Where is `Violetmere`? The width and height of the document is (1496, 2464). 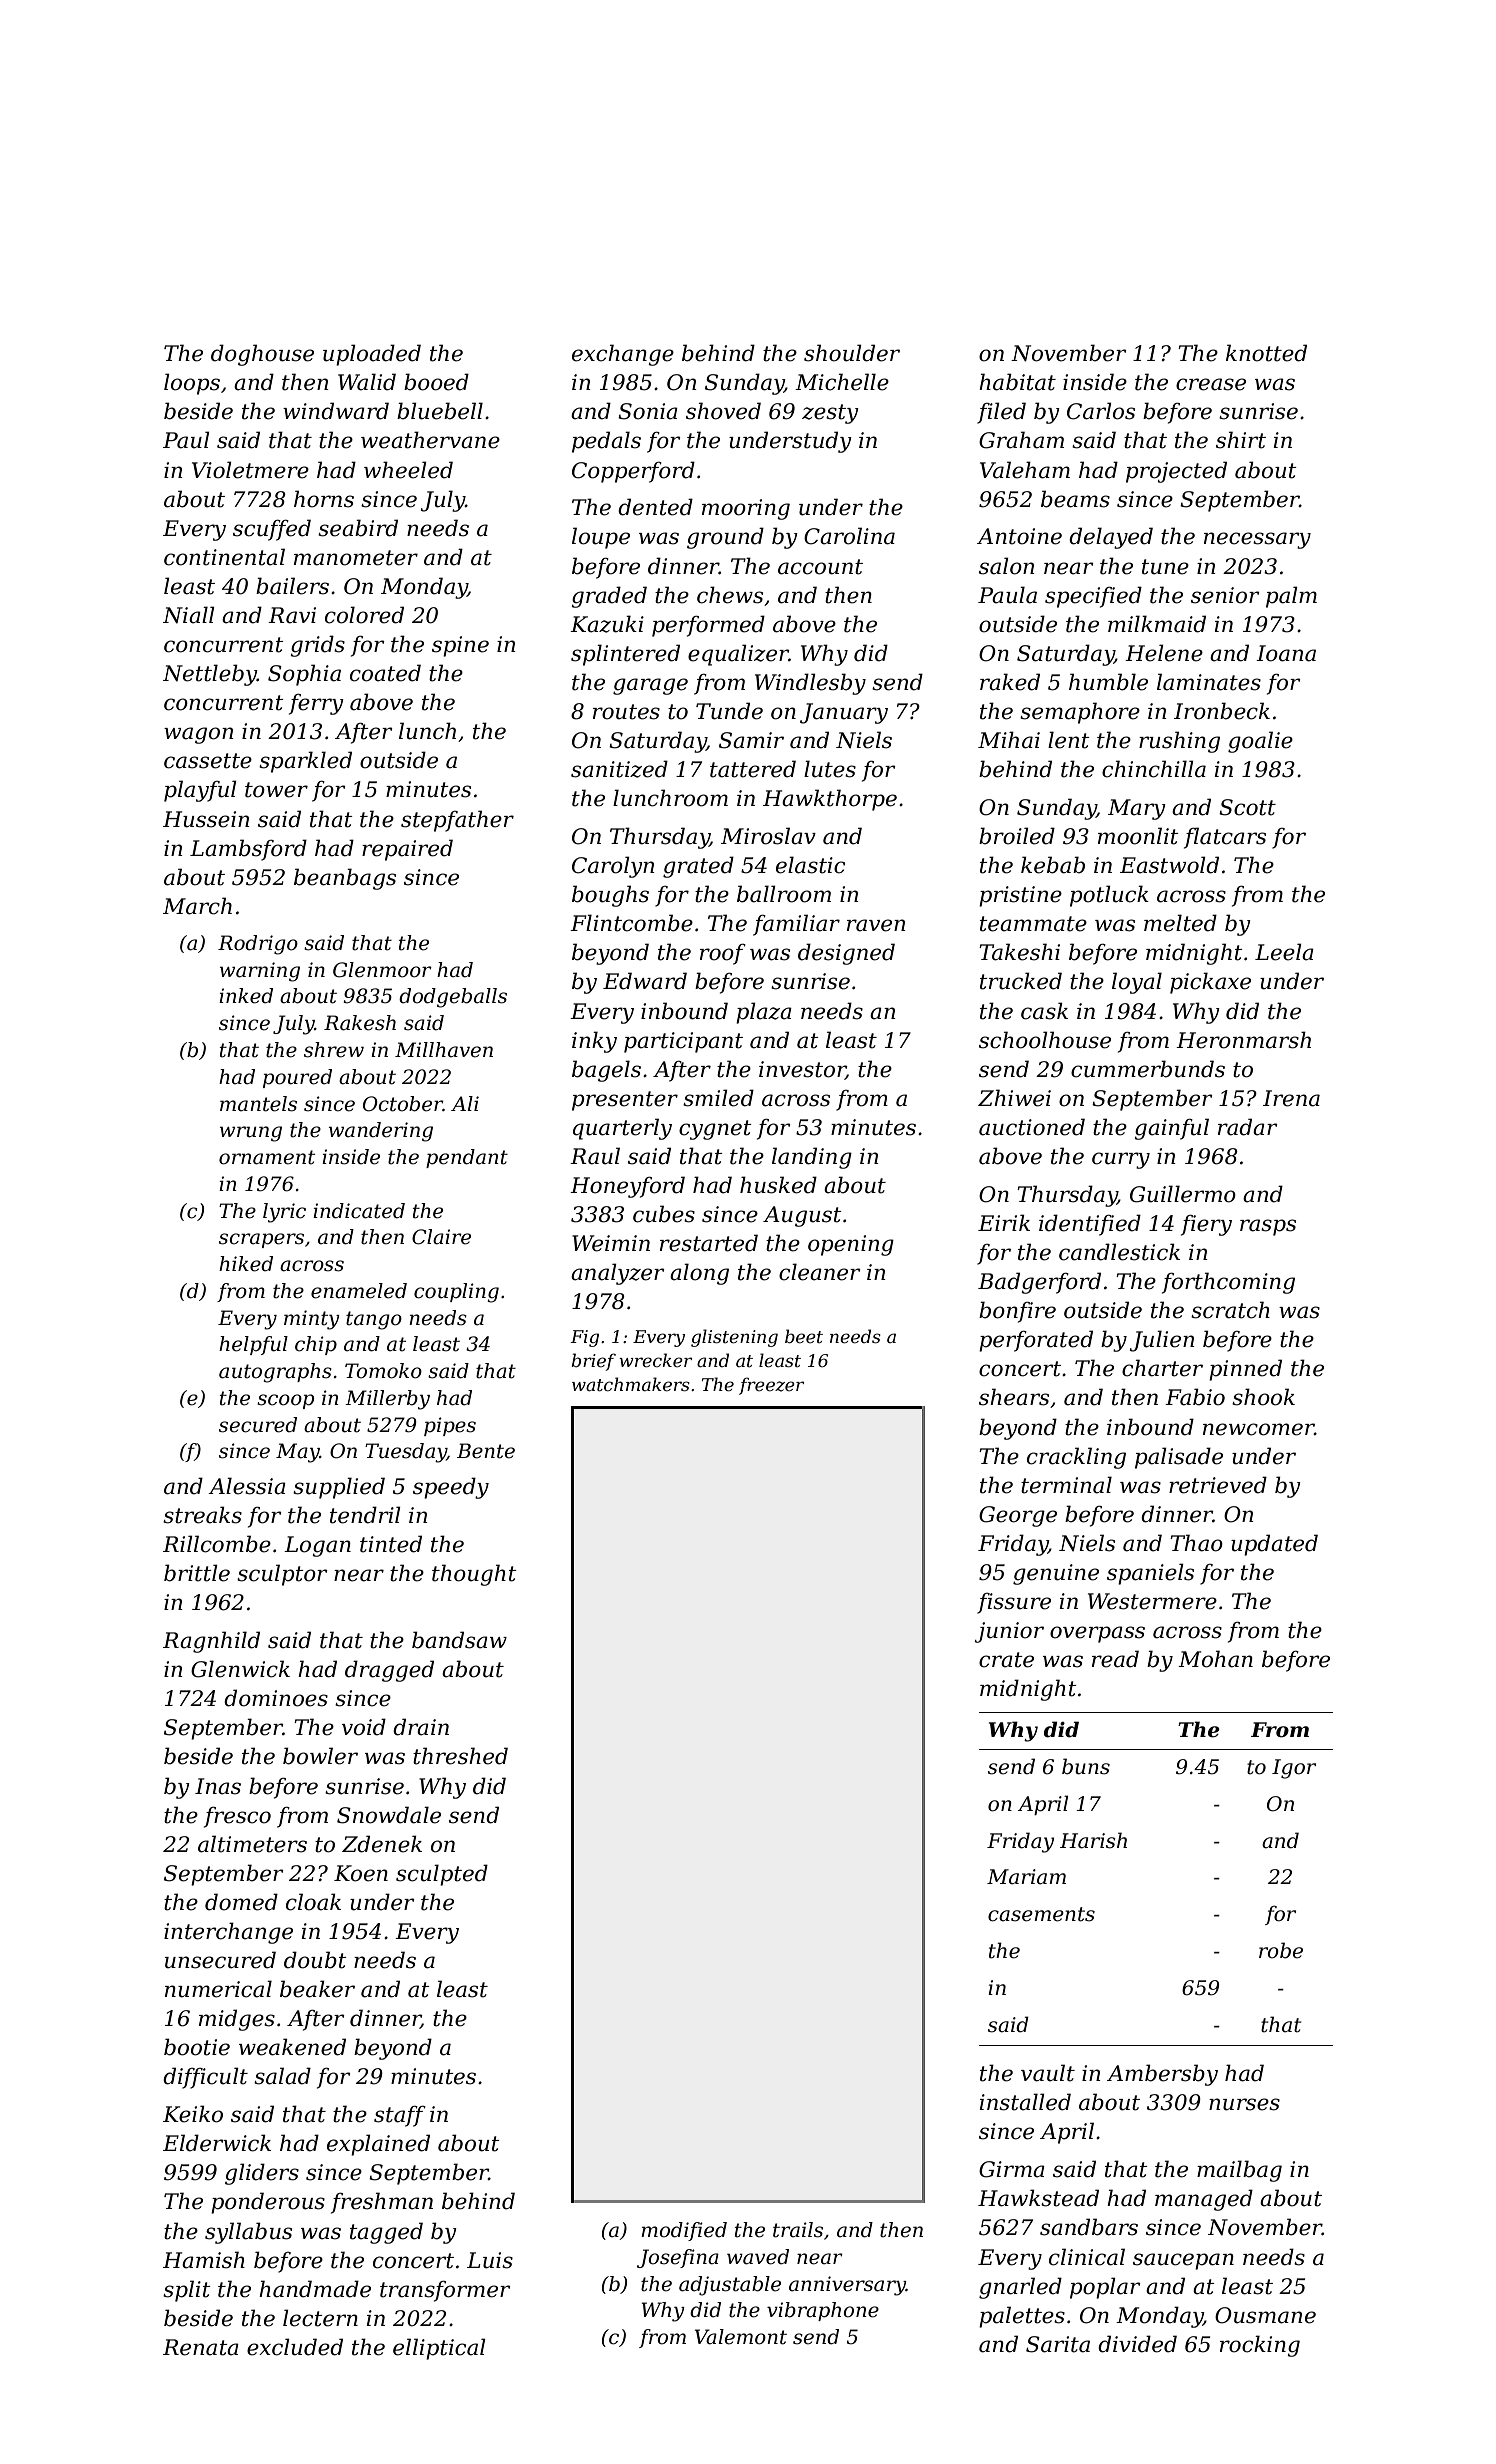 Violetmere is located at coordinates (250, 470).
